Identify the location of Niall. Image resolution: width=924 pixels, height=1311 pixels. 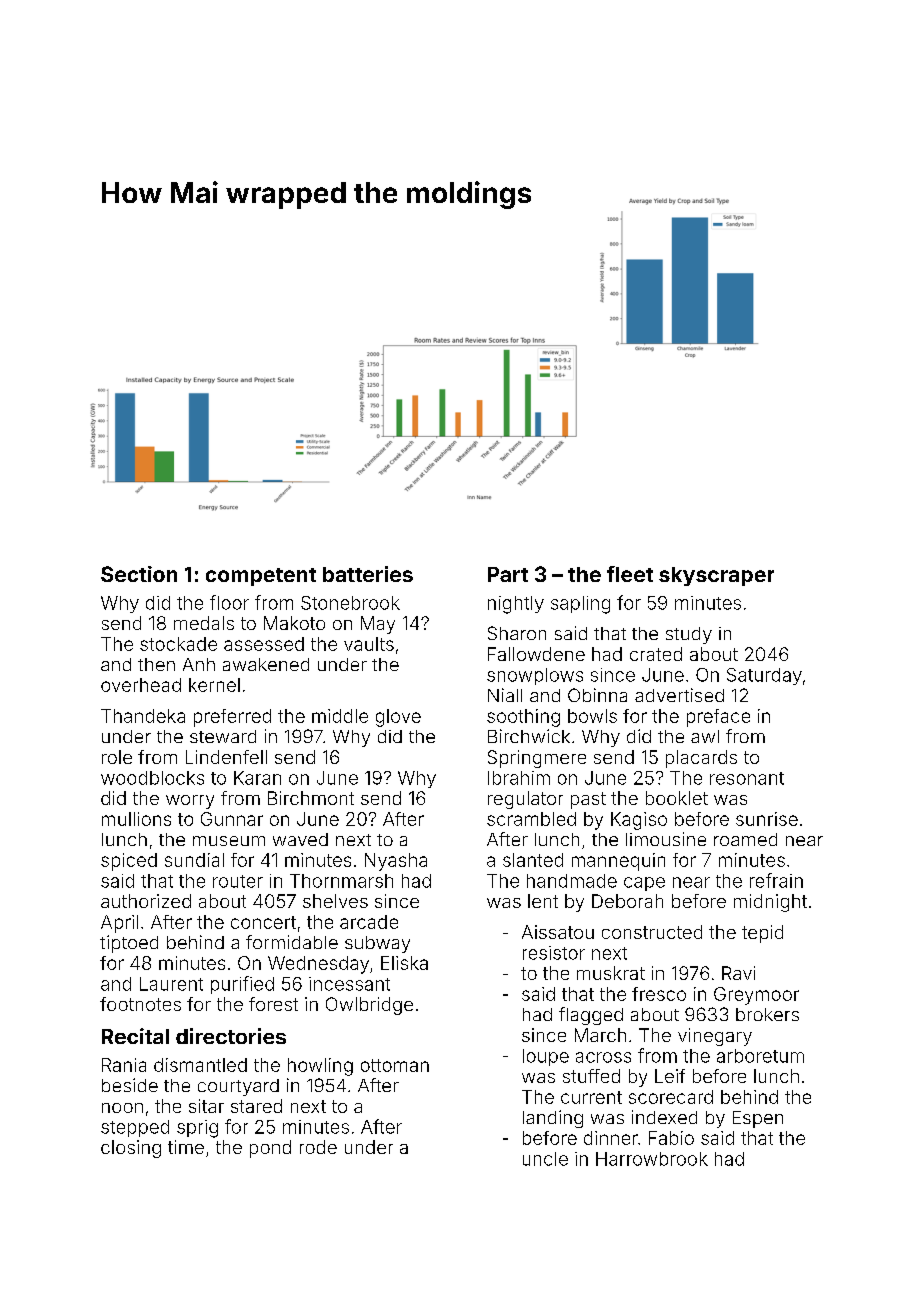
(505, 695).
